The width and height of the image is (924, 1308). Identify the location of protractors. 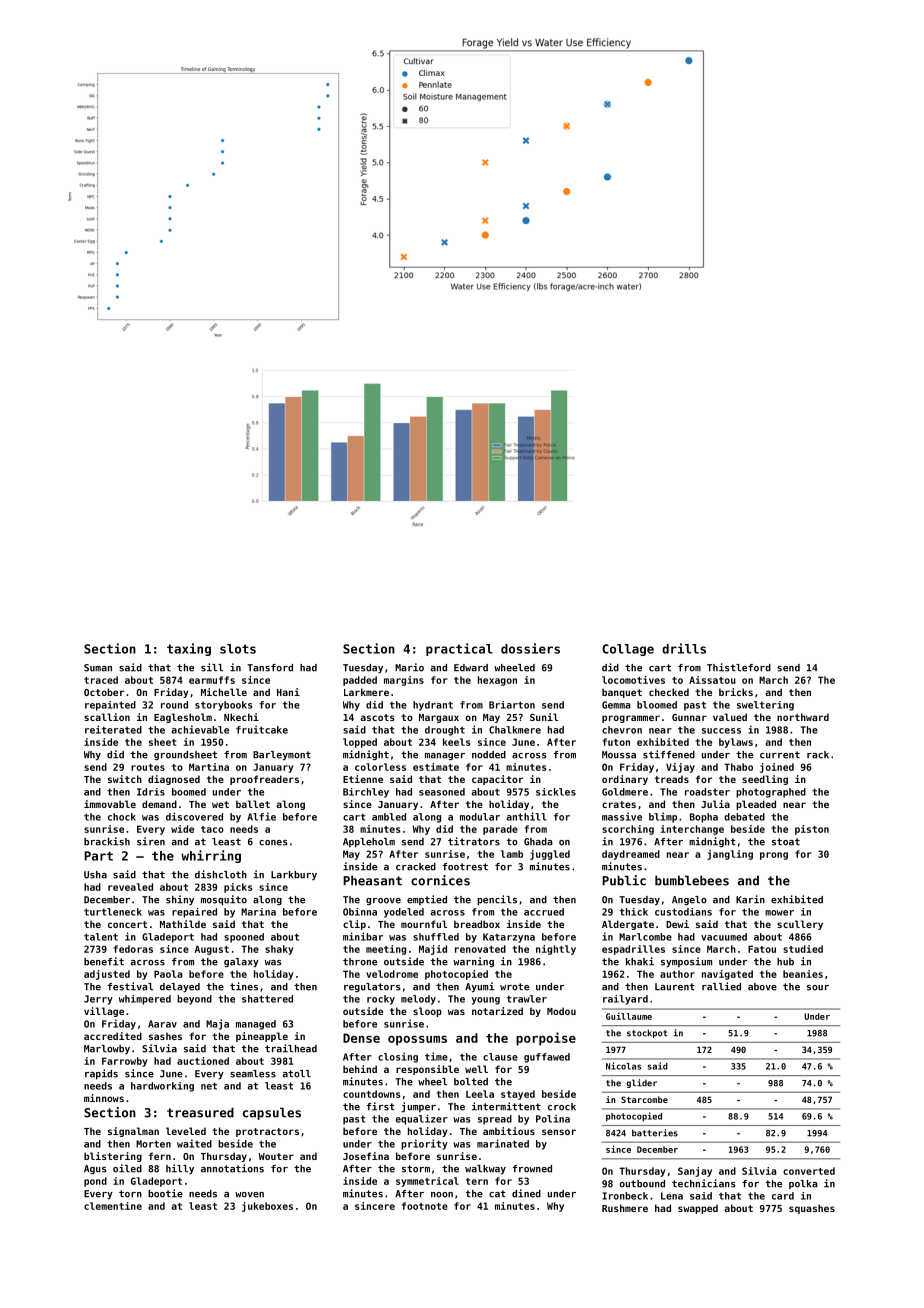
(267, 1132).
